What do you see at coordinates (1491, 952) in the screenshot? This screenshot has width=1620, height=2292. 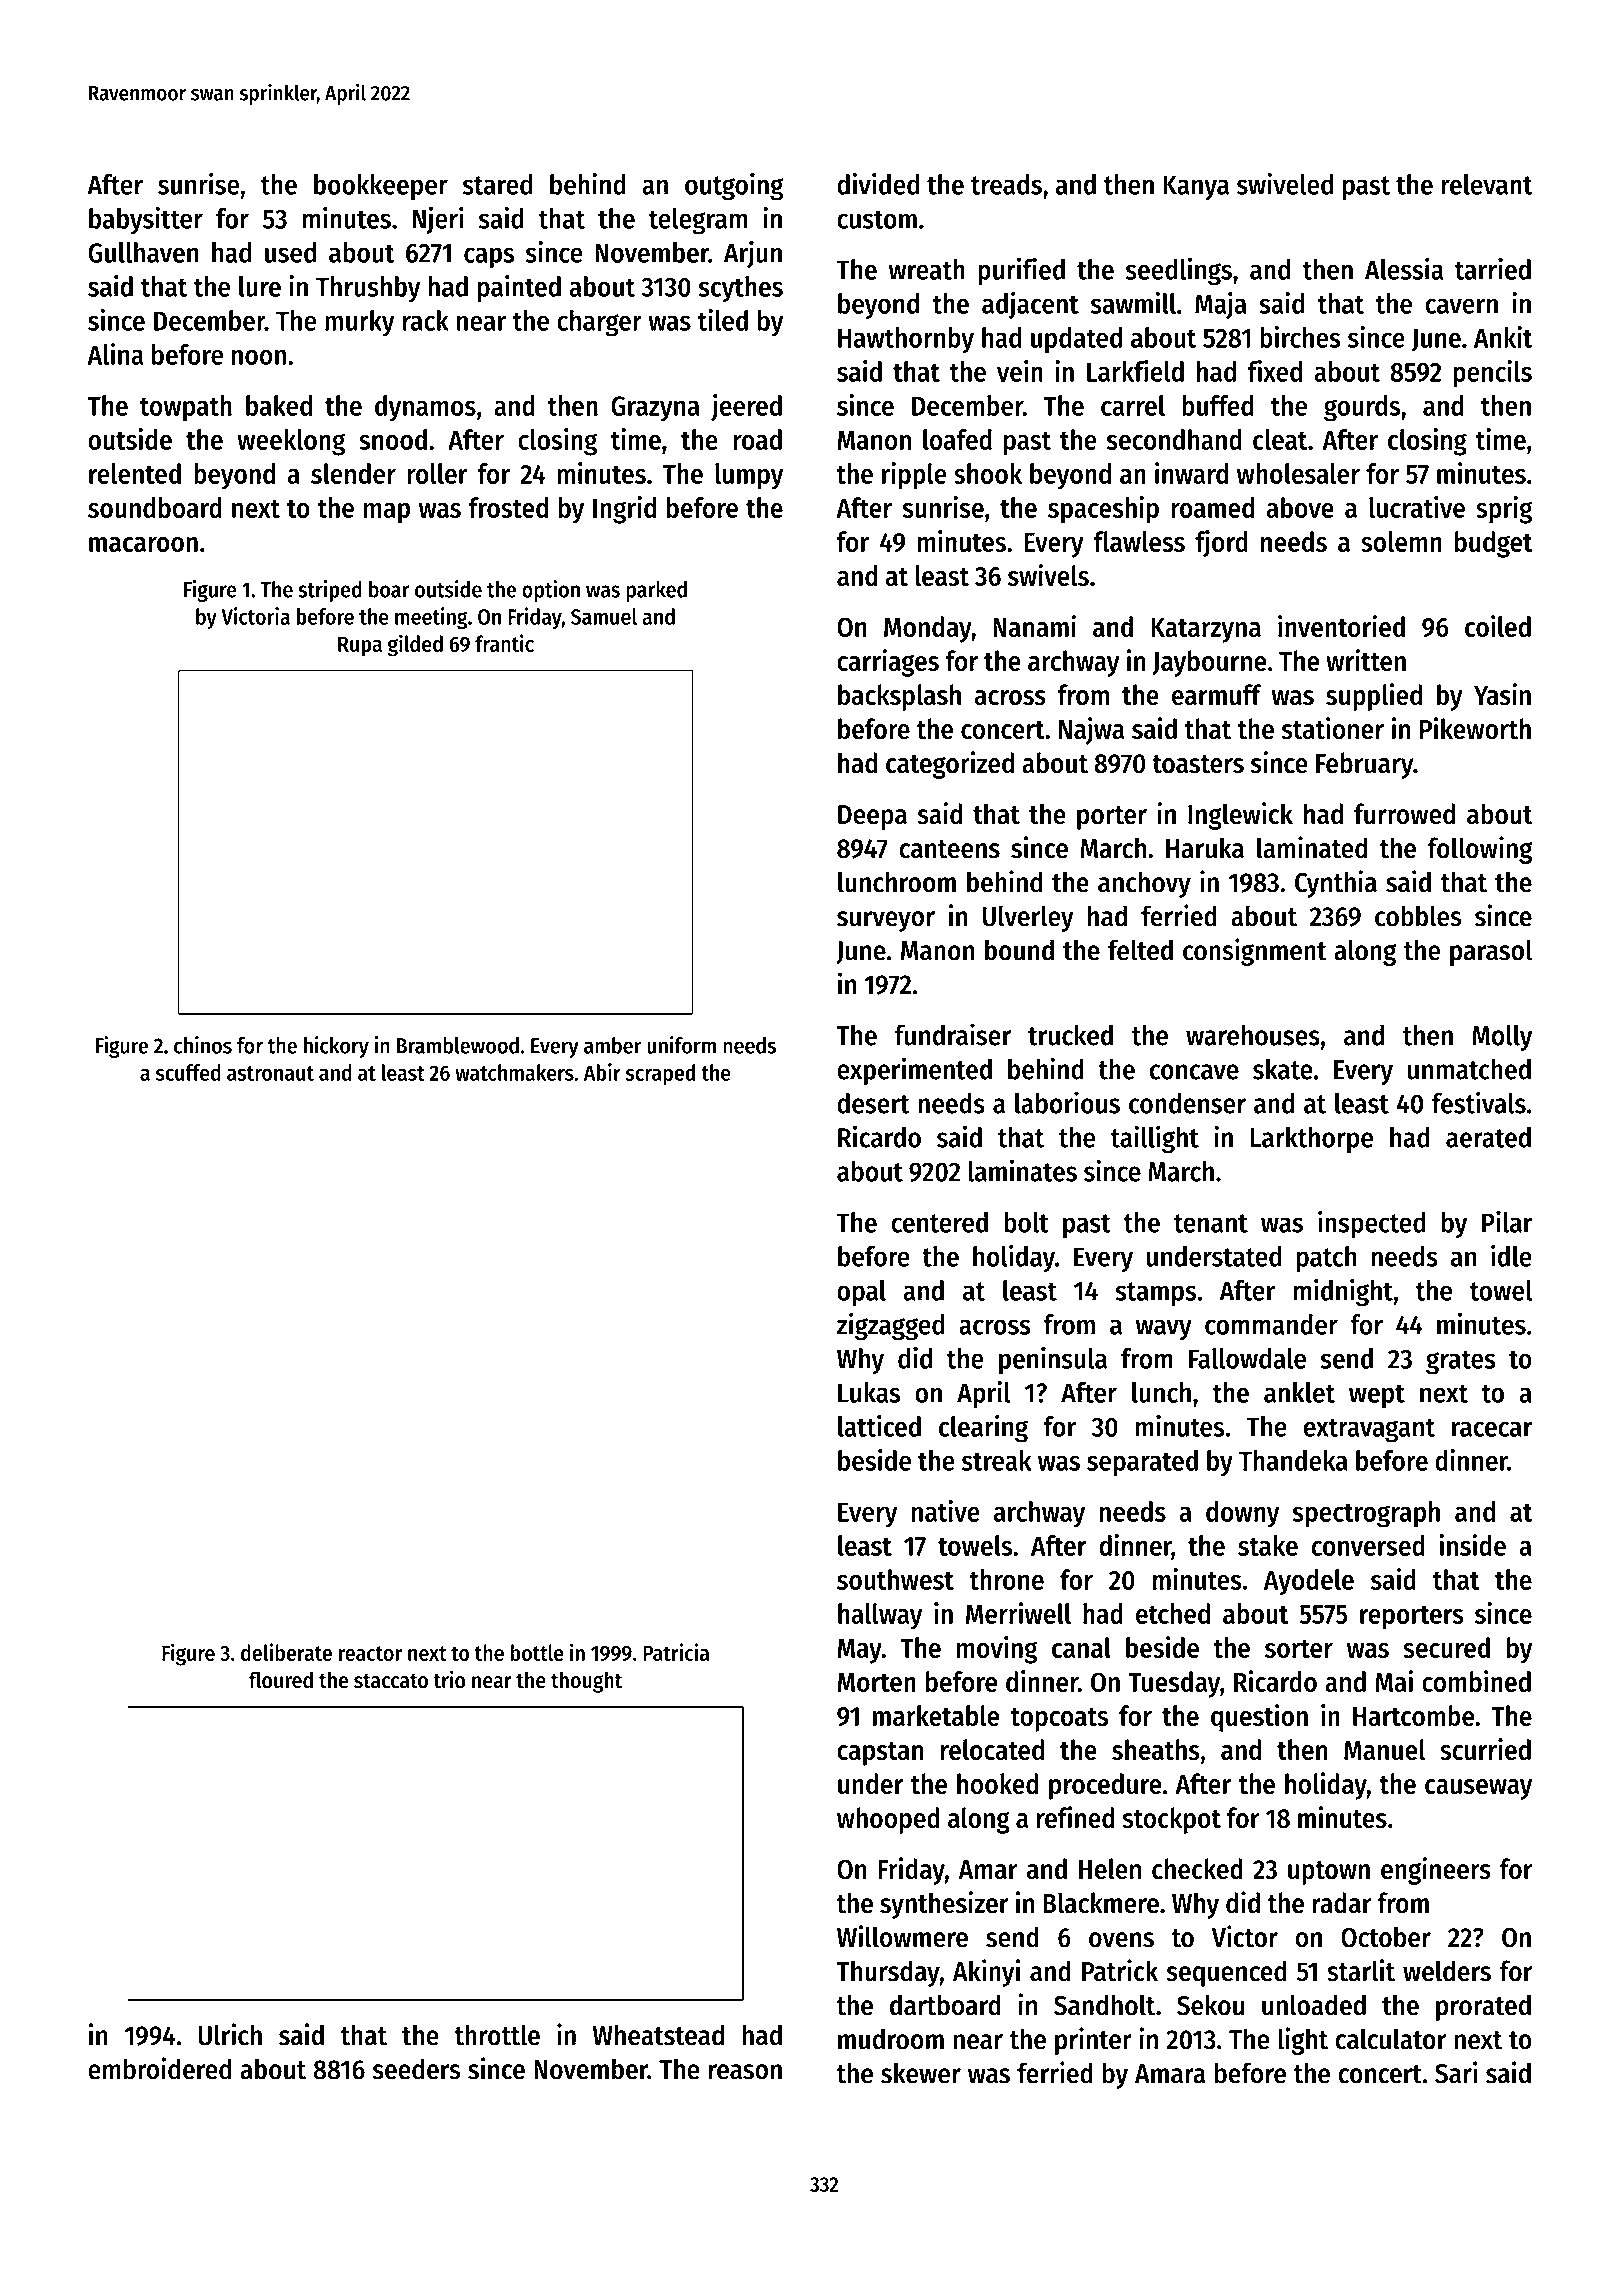 I see `parasol` at bounding box center [1491, 952].
